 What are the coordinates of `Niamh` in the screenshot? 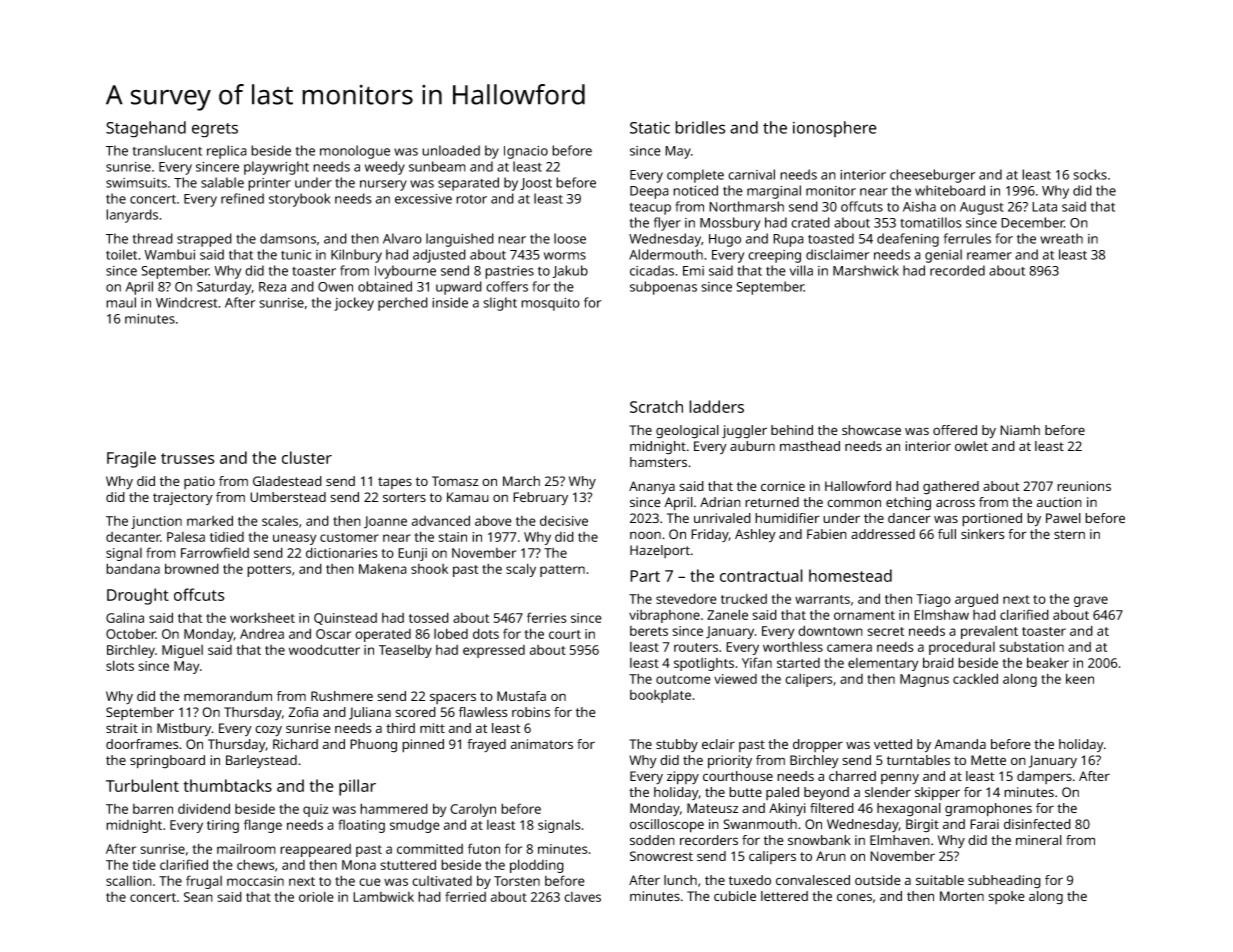 It's located at (1020, 430).
